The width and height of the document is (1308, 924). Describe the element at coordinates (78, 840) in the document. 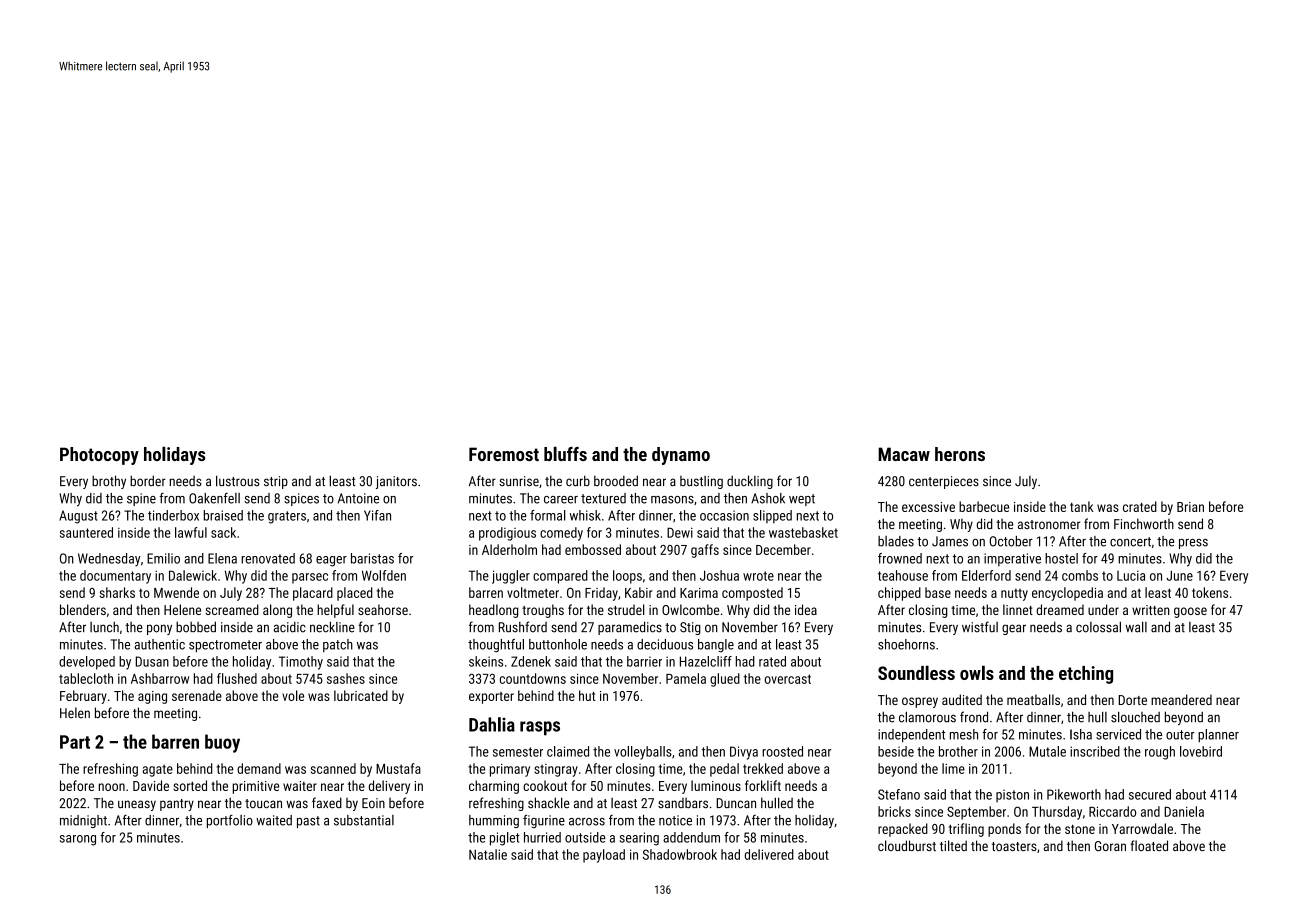

I see `sarong` at that location.
